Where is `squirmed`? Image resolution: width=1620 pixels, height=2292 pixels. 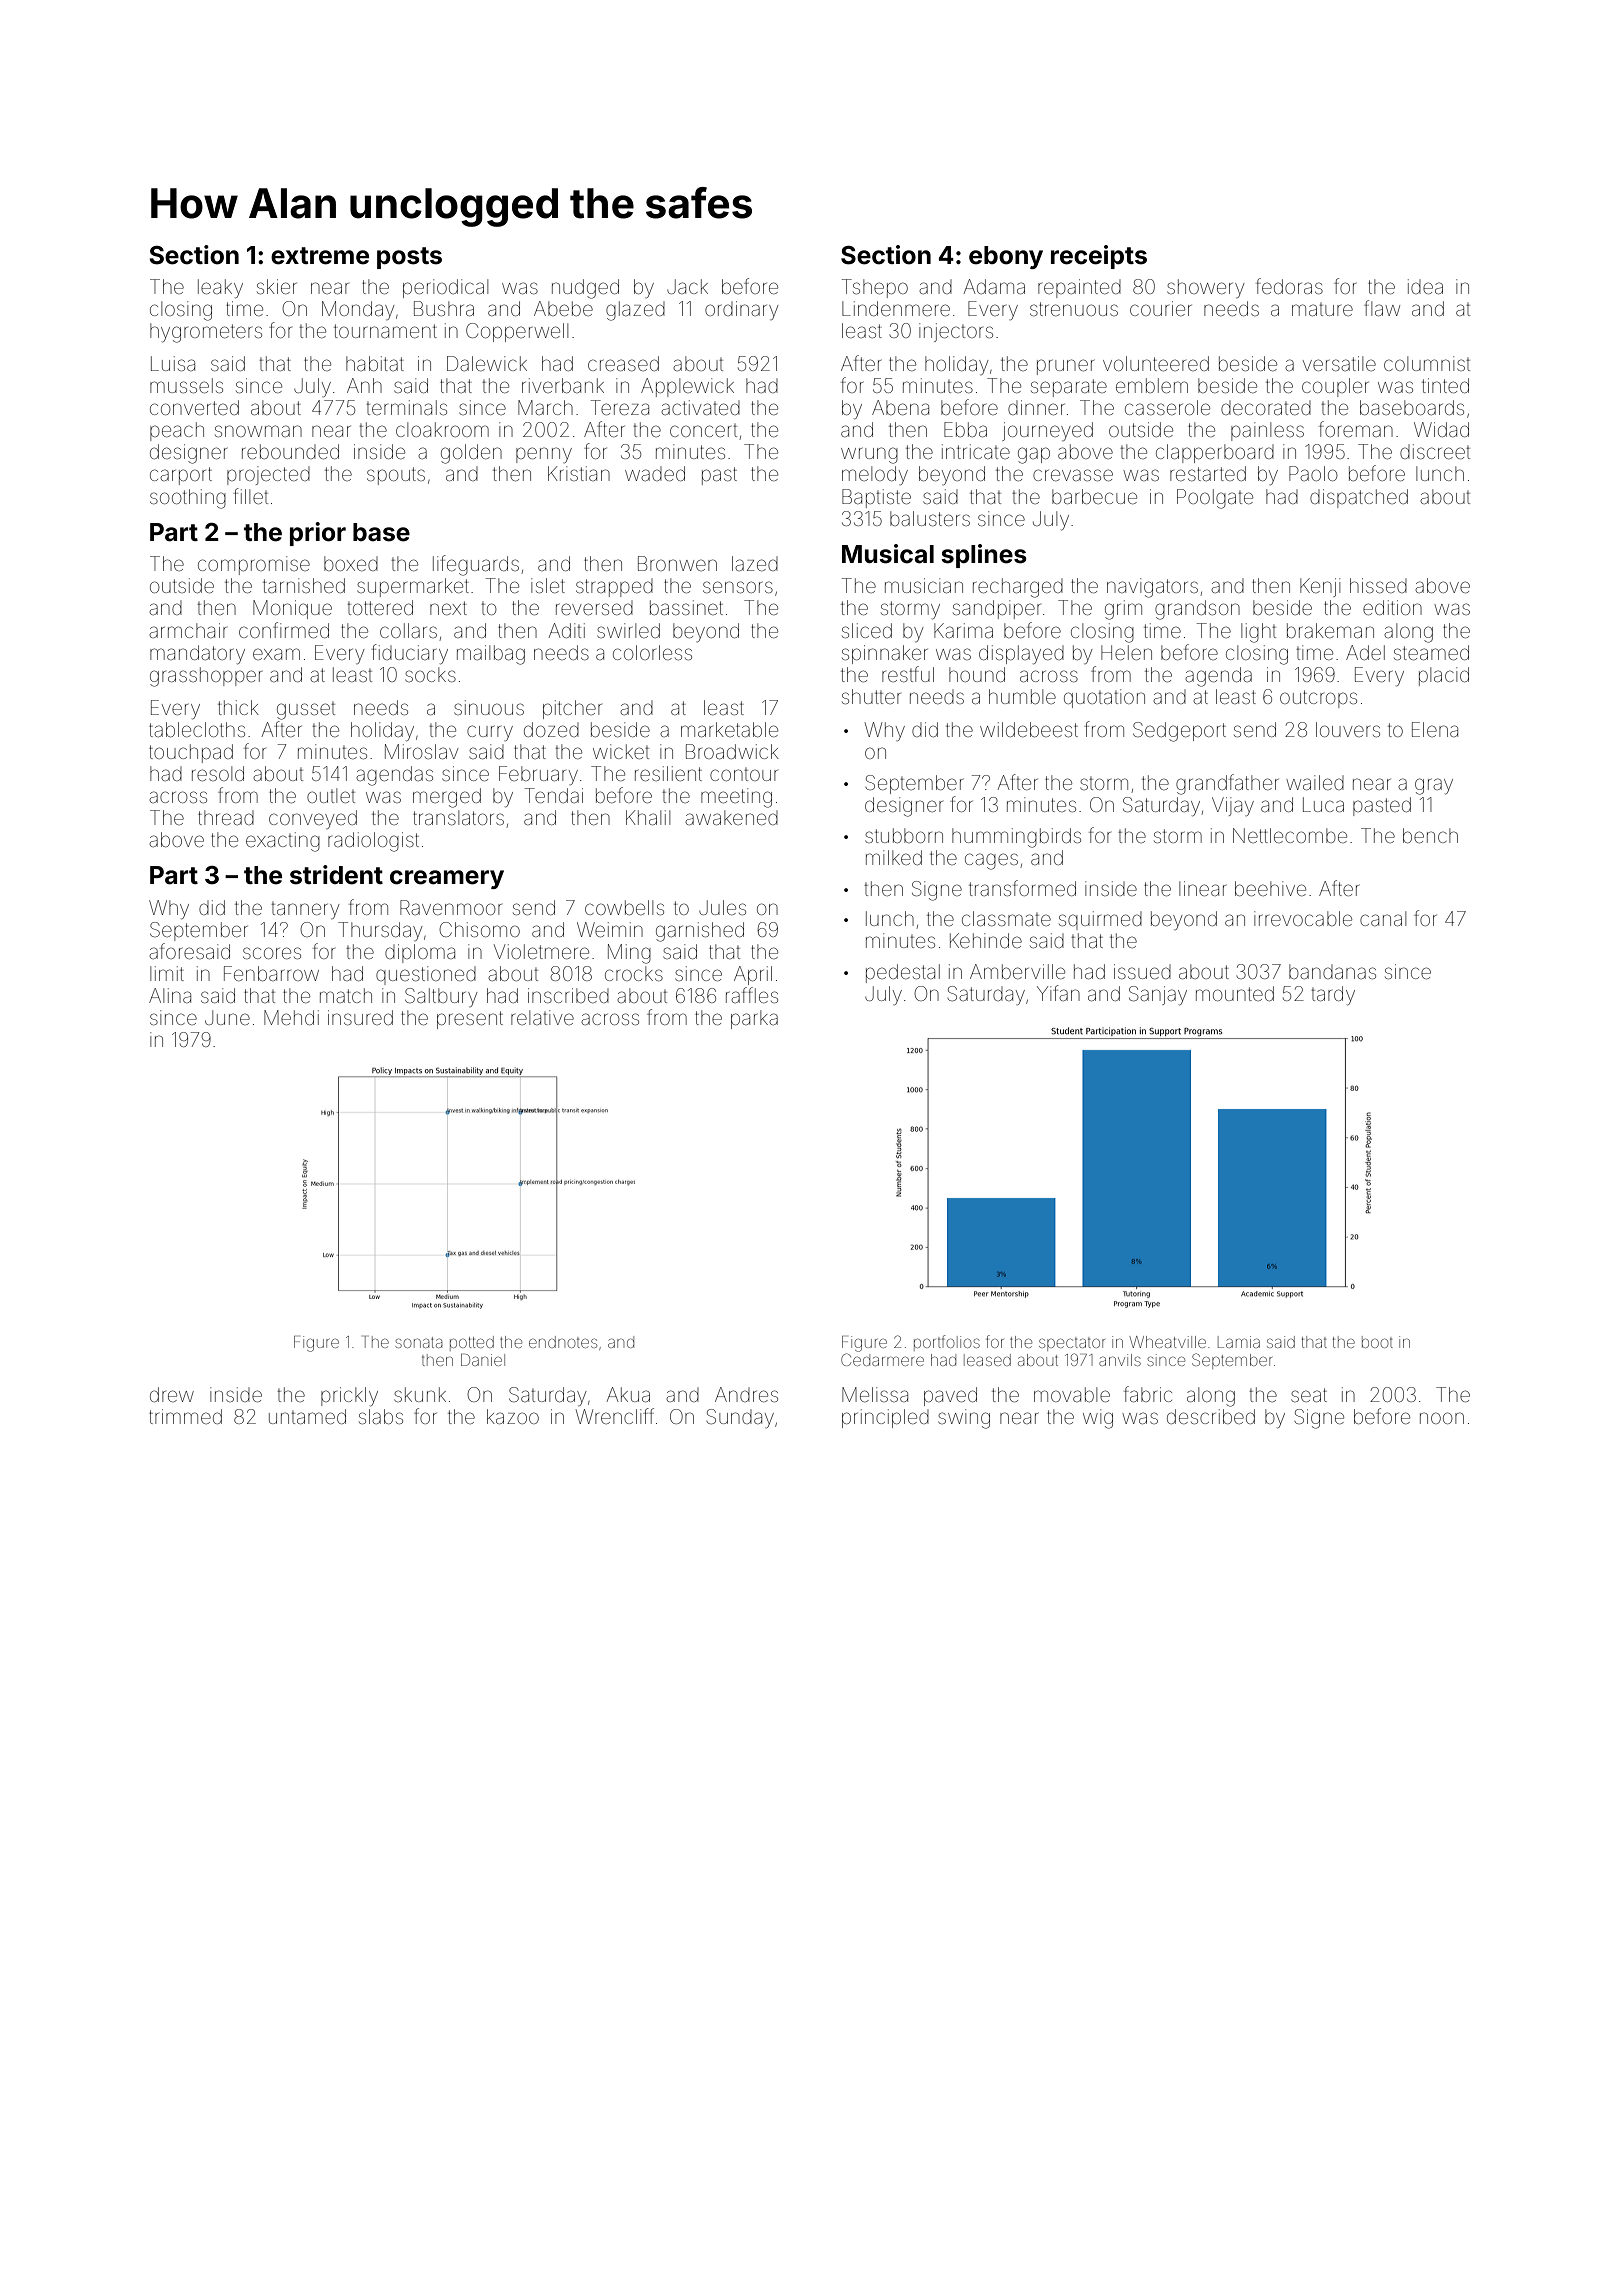
squirmed is located at coordinates (1100, 920).
